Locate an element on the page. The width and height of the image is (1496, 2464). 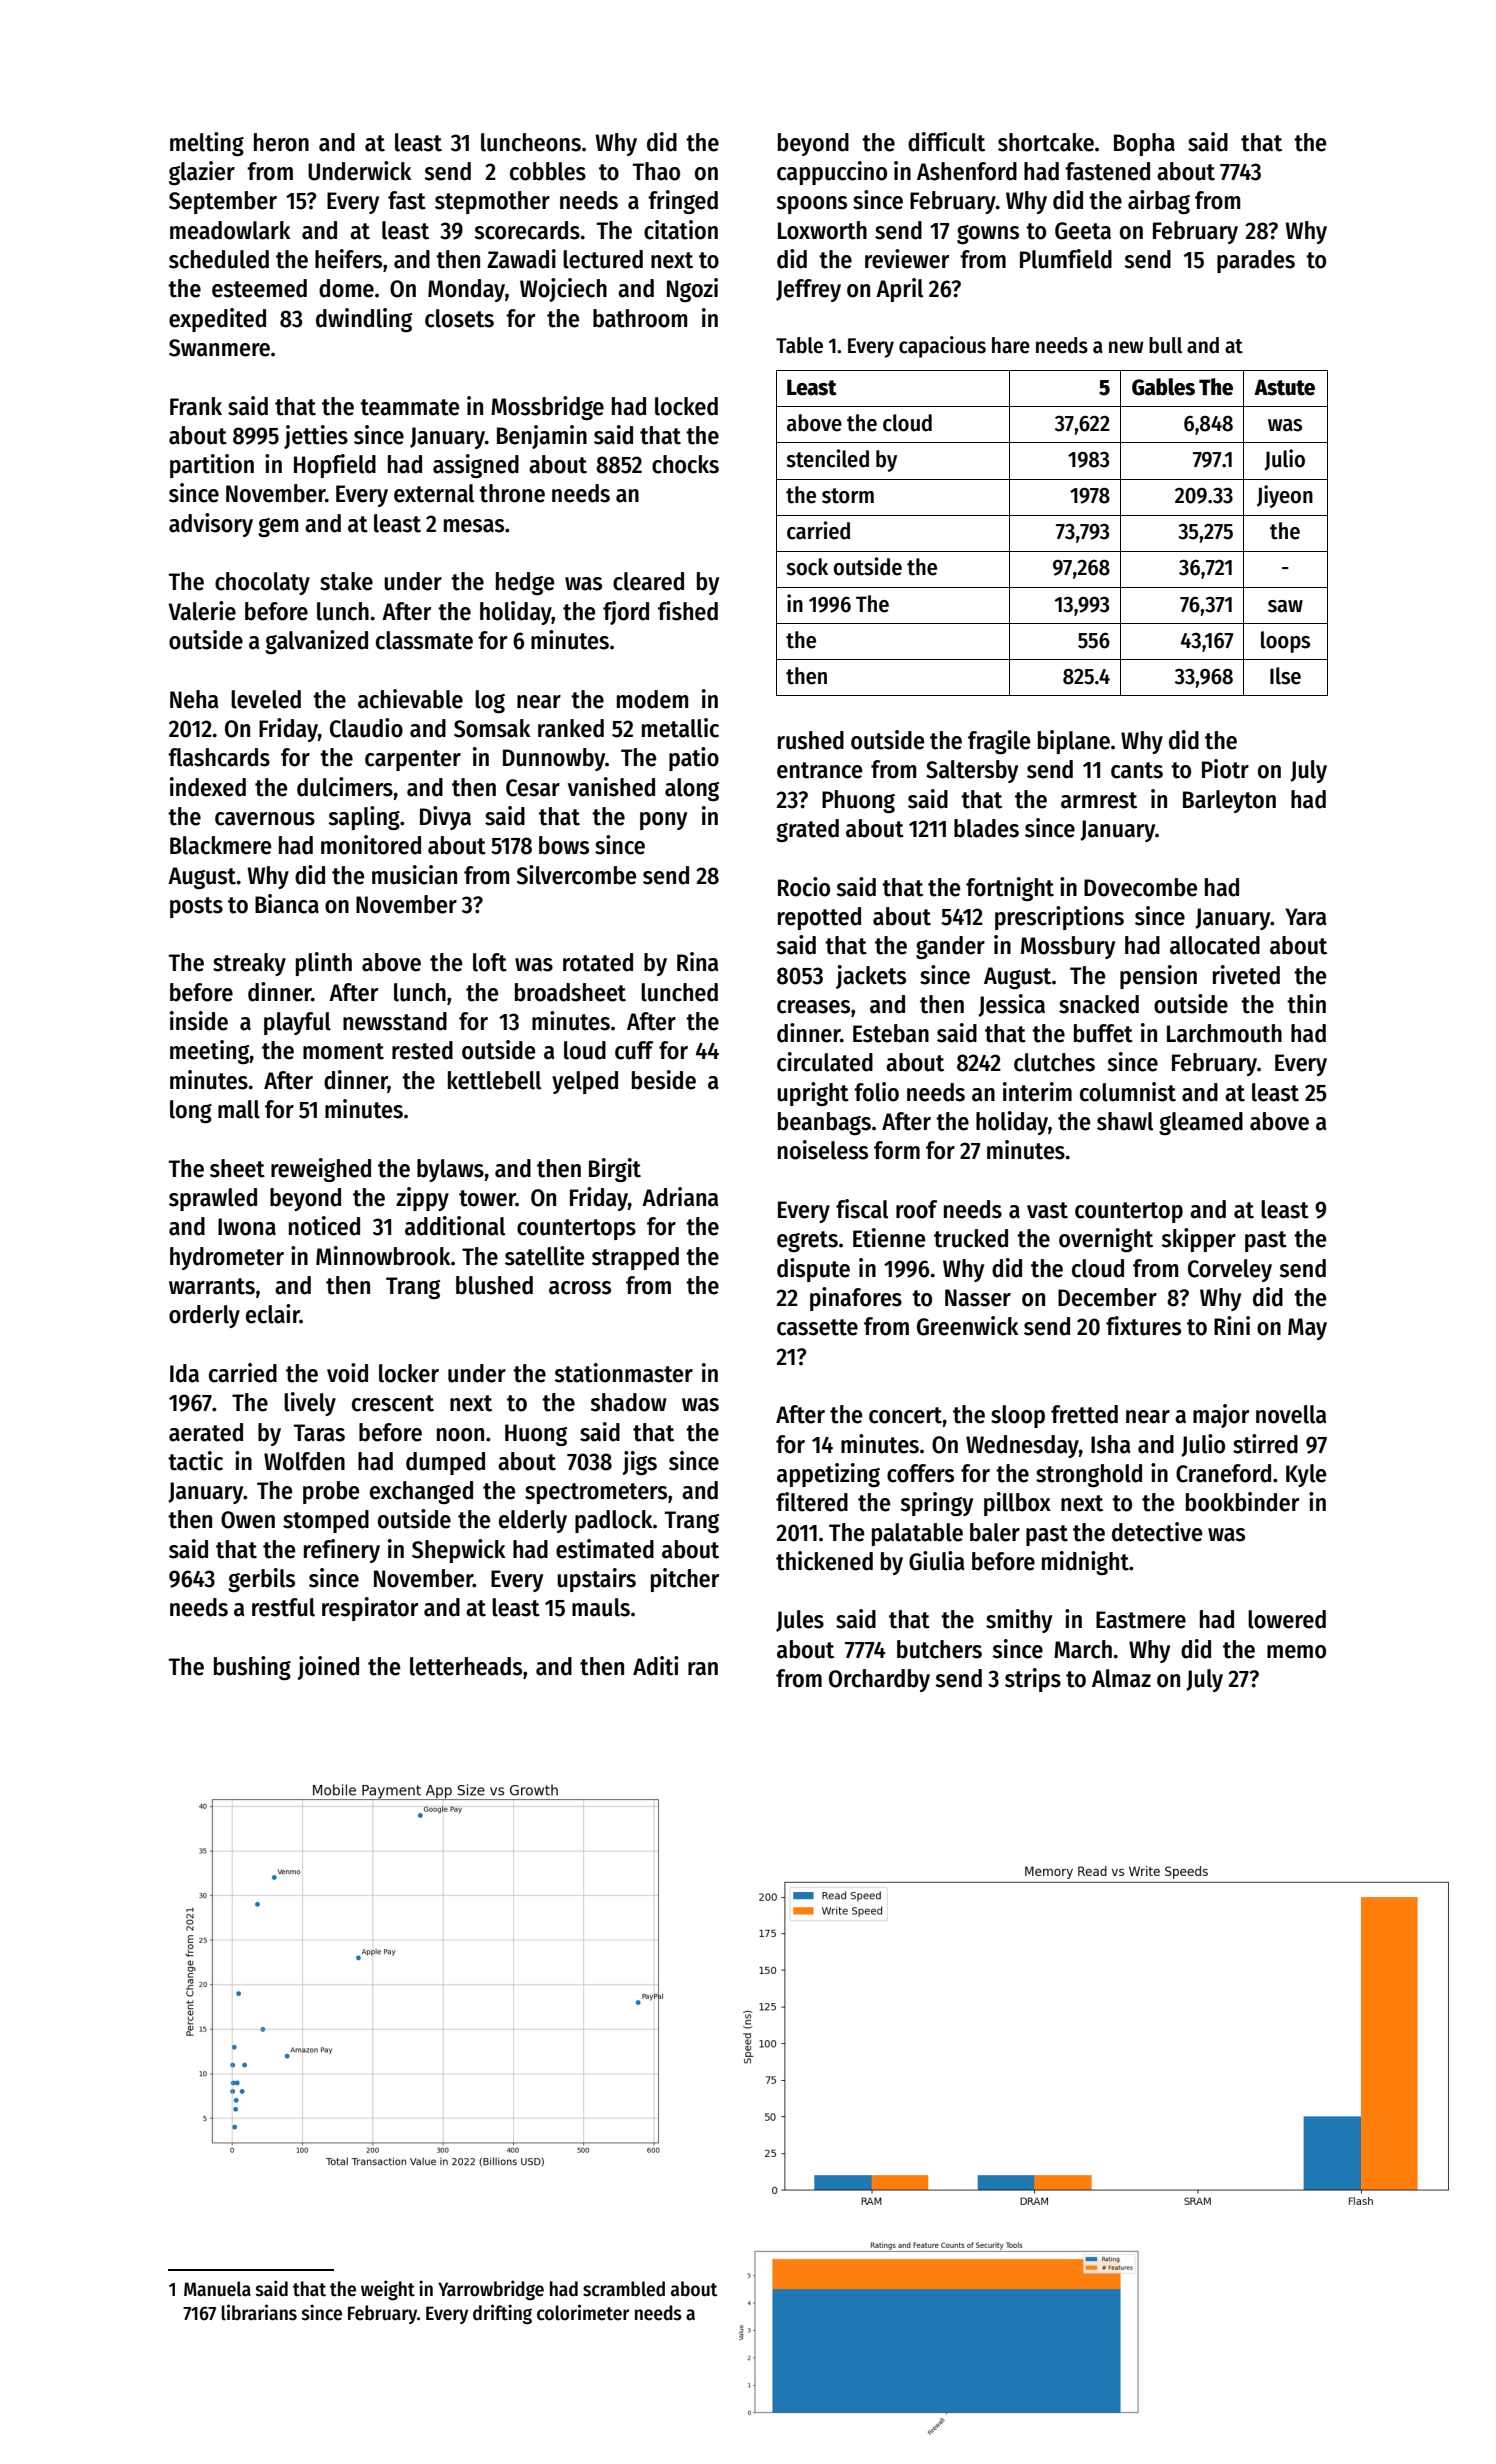
weight is located at coordinates (388, 2290).
